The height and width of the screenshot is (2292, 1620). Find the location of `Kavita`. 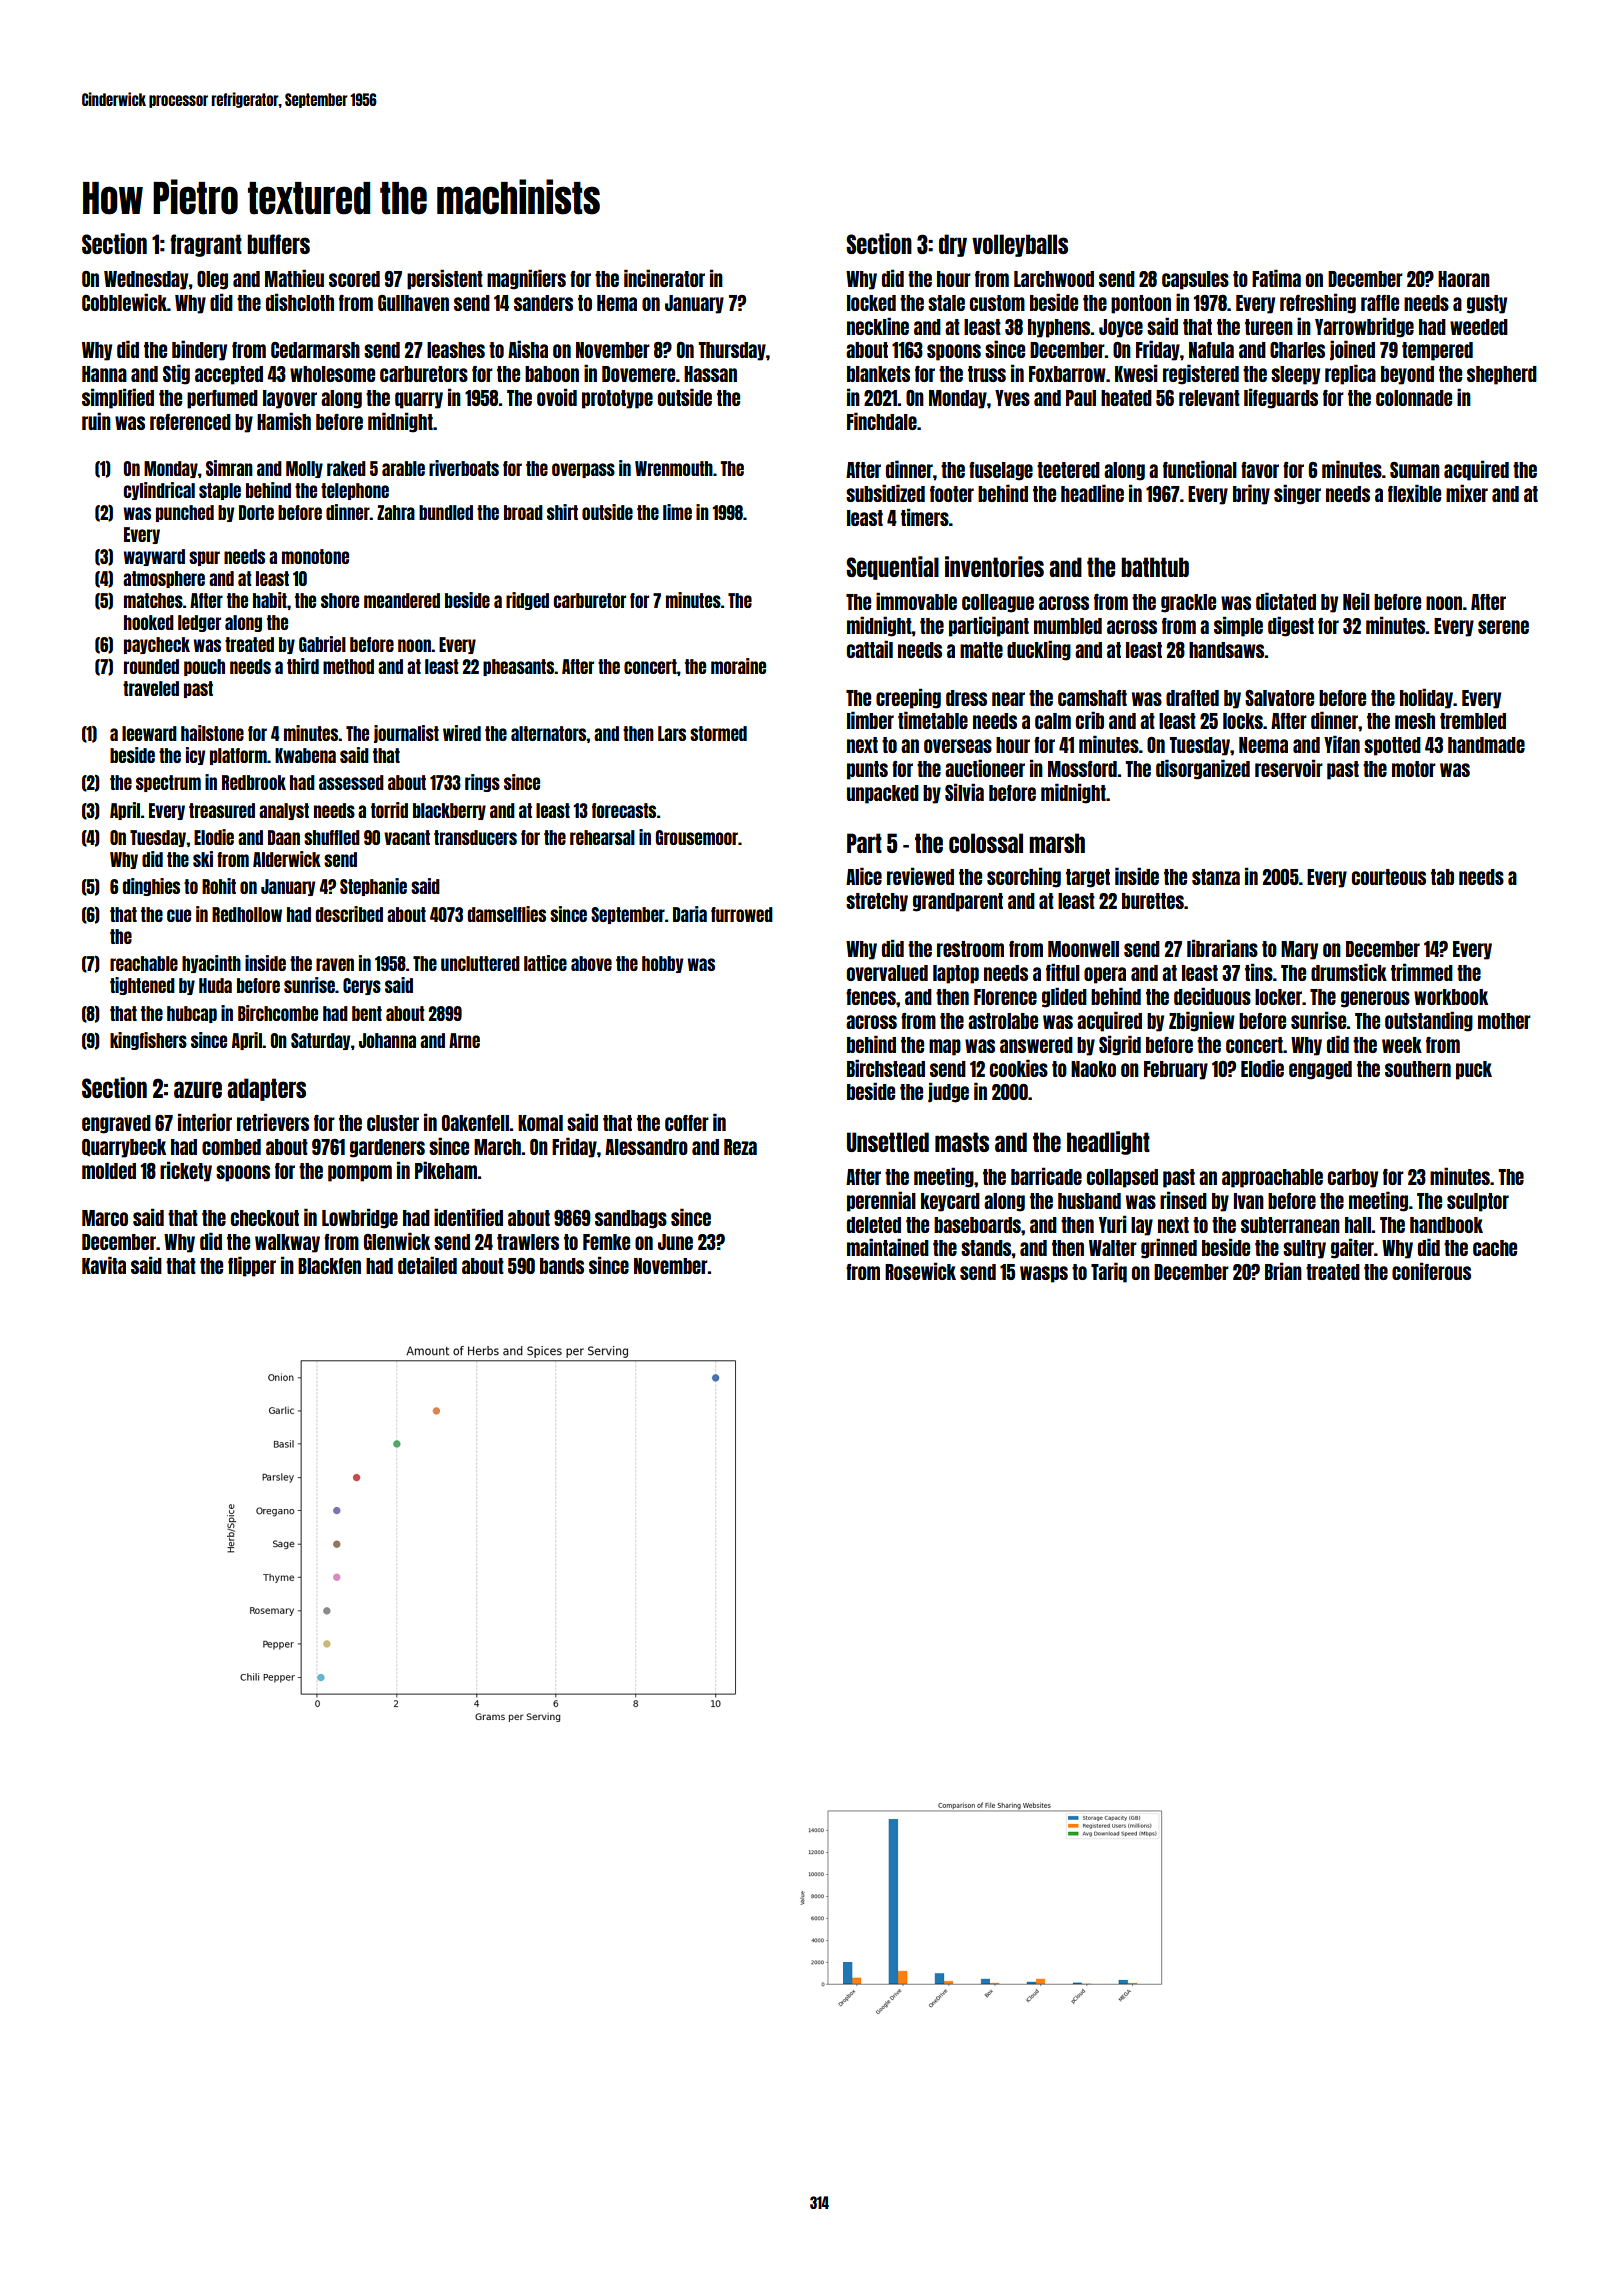

Kavita is located at coordinates (104, 1265).
